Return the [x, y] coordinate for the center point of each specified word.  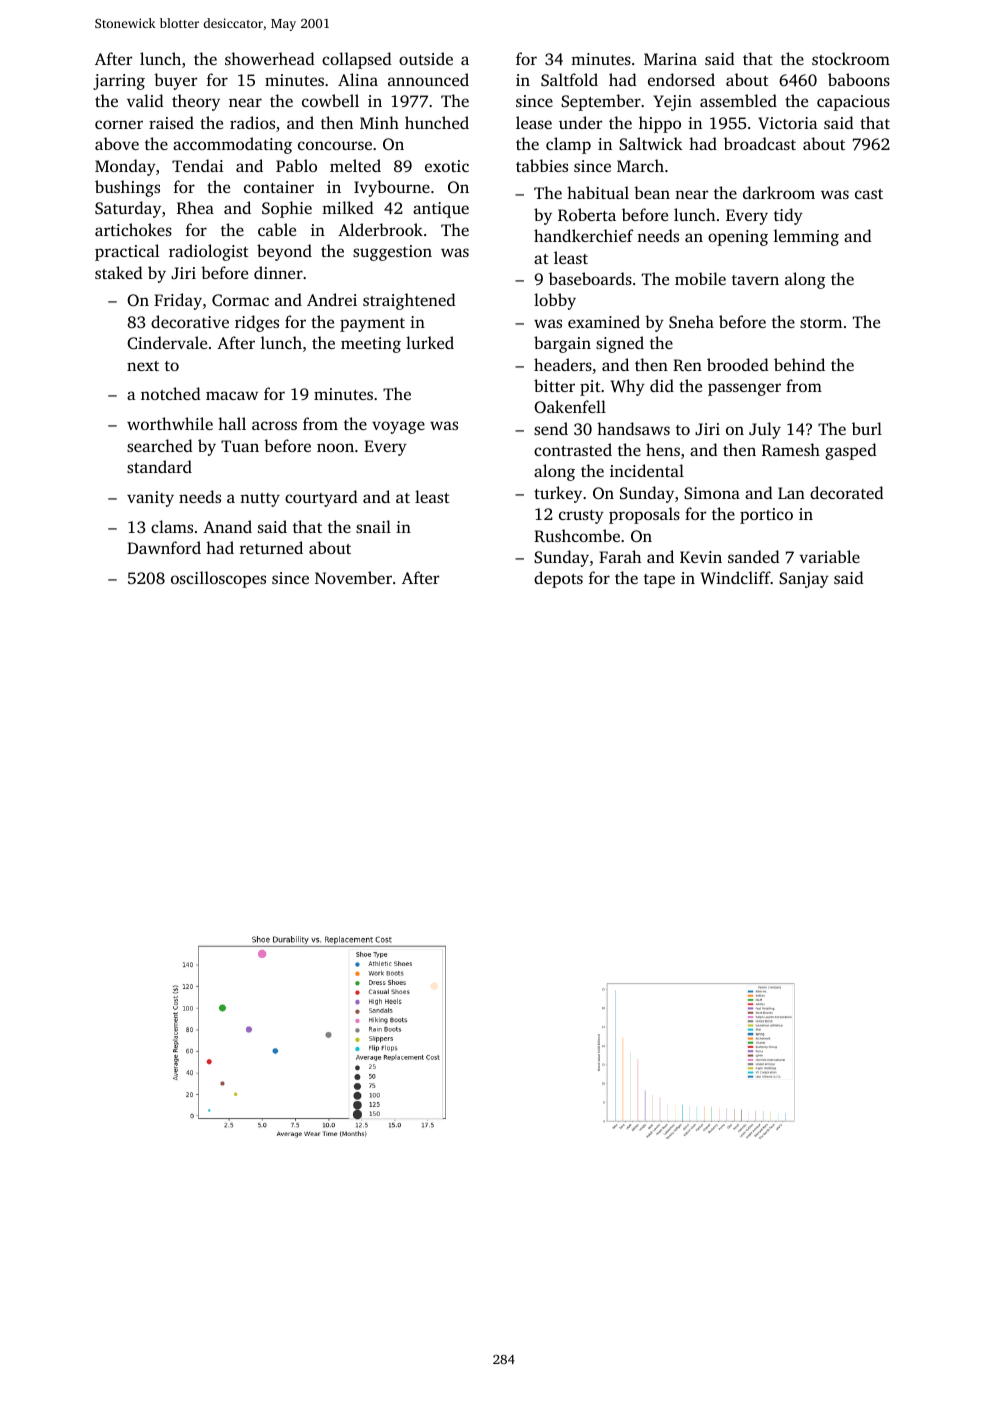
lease [534, 122]
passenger [744, 389]
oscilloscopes [218, 579]
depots [558, 579]
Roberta [587, 214]
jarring [119, 82]
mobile [700, 278]
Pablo [296, 165]
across [274, 425]
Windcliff [736, 578]
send [551, 428]
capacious [853, 103]
